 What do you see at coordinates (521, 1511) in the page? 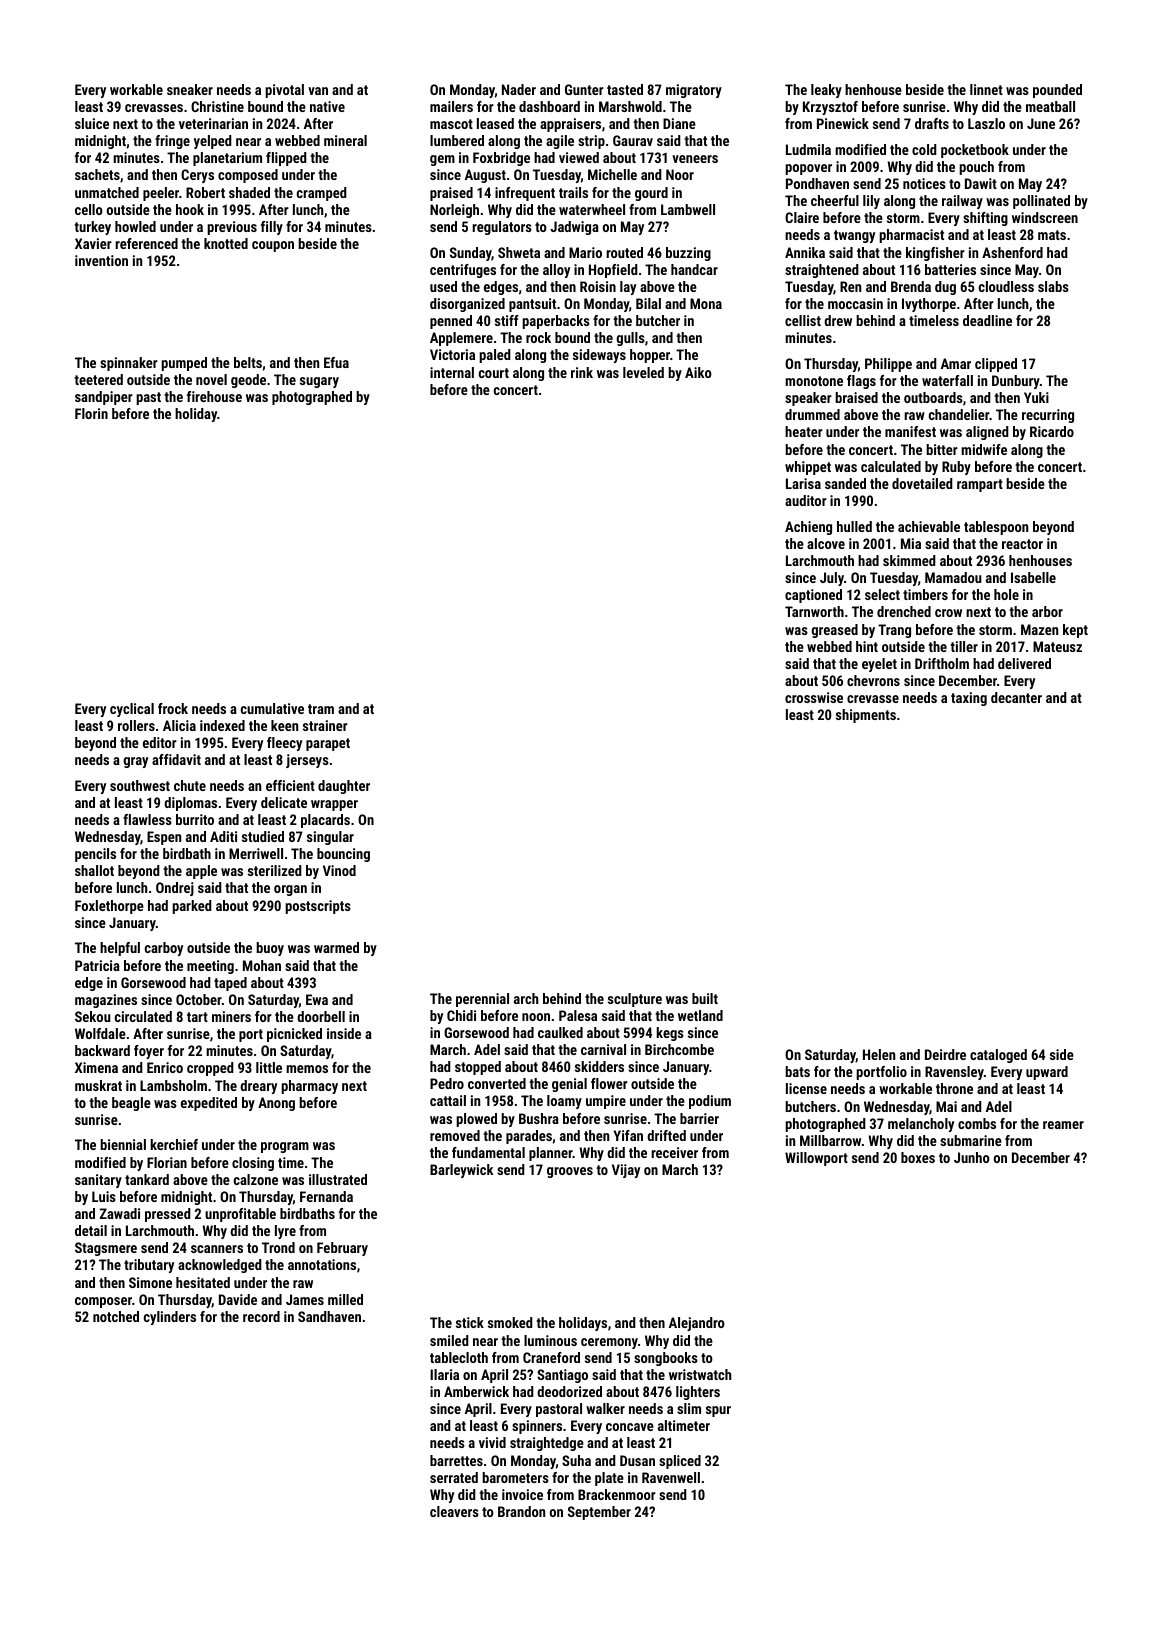
I see `Brandon` at bounding box center [521, 1511].
